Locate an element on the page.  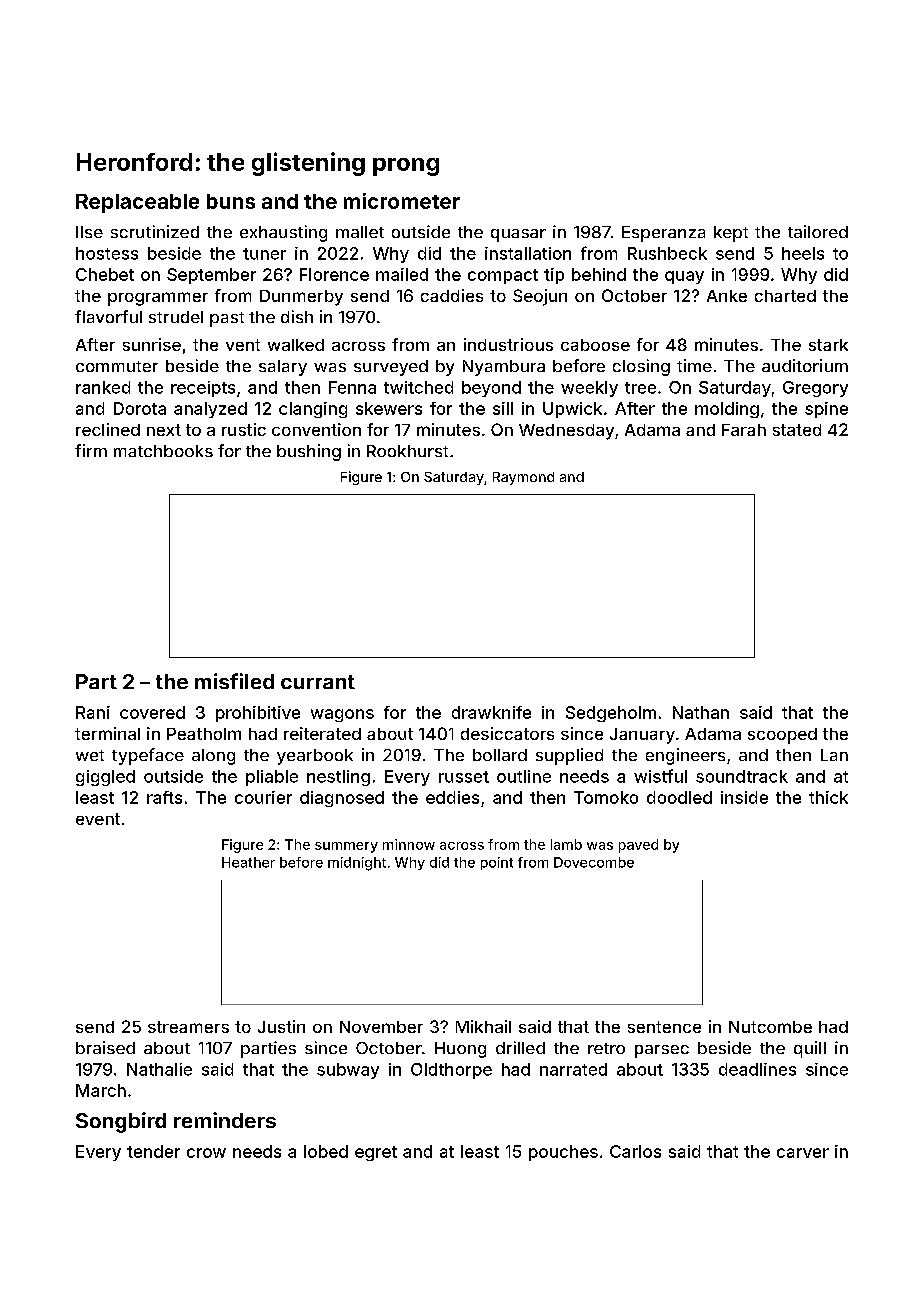
tender is located at coordinates (153, 1151).
